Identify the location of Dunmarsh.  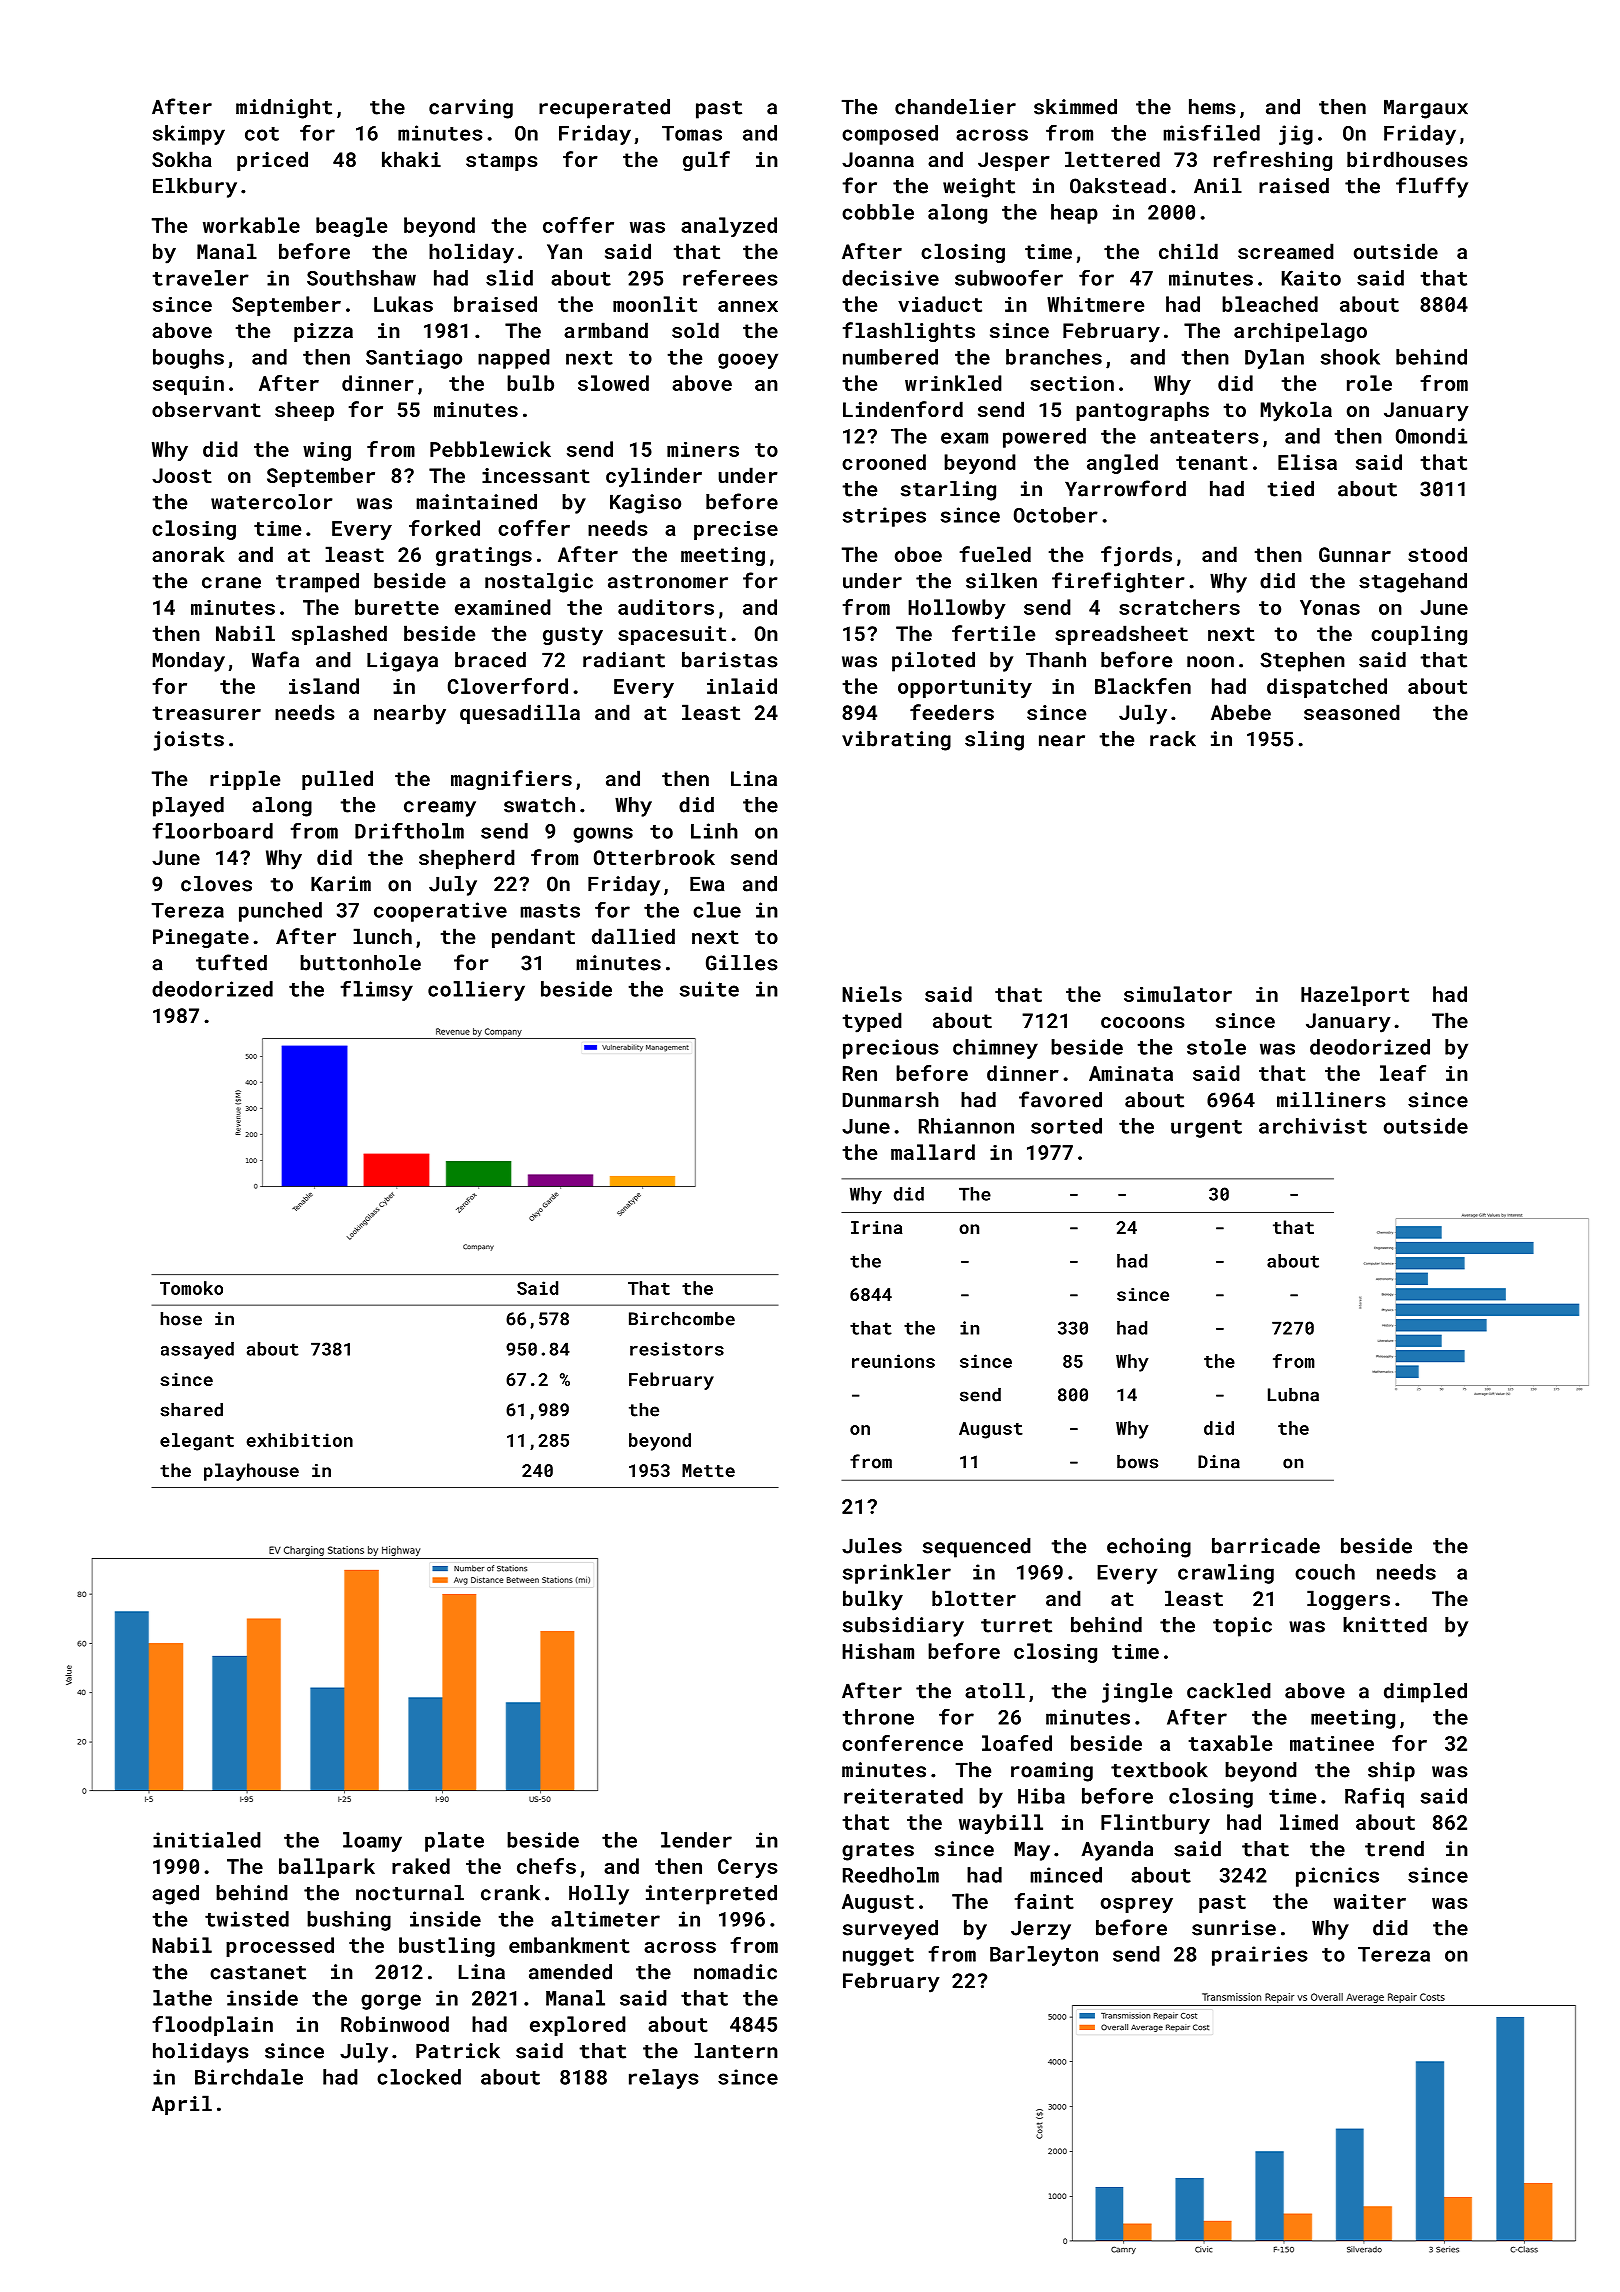
(891, 1100).
